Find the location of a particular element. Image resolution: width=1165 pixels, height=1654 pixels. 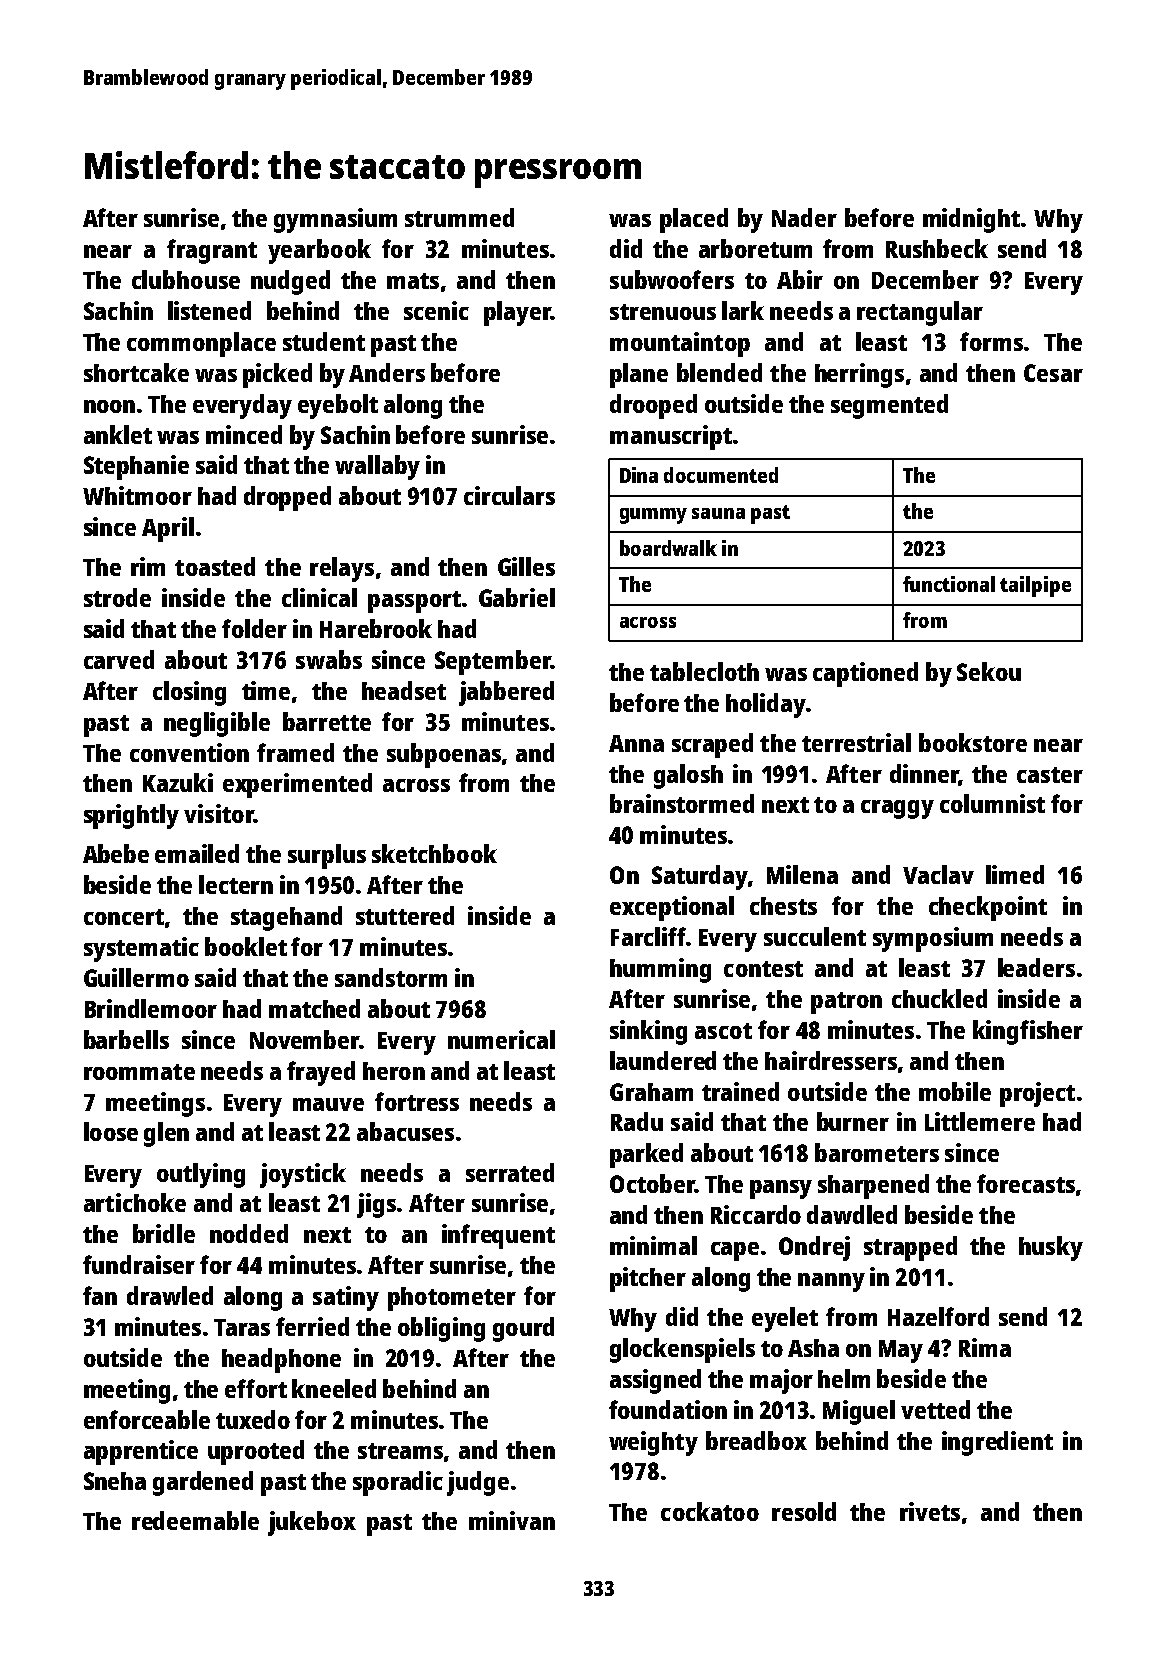

ferried is located at coordinates (312, 1326).
